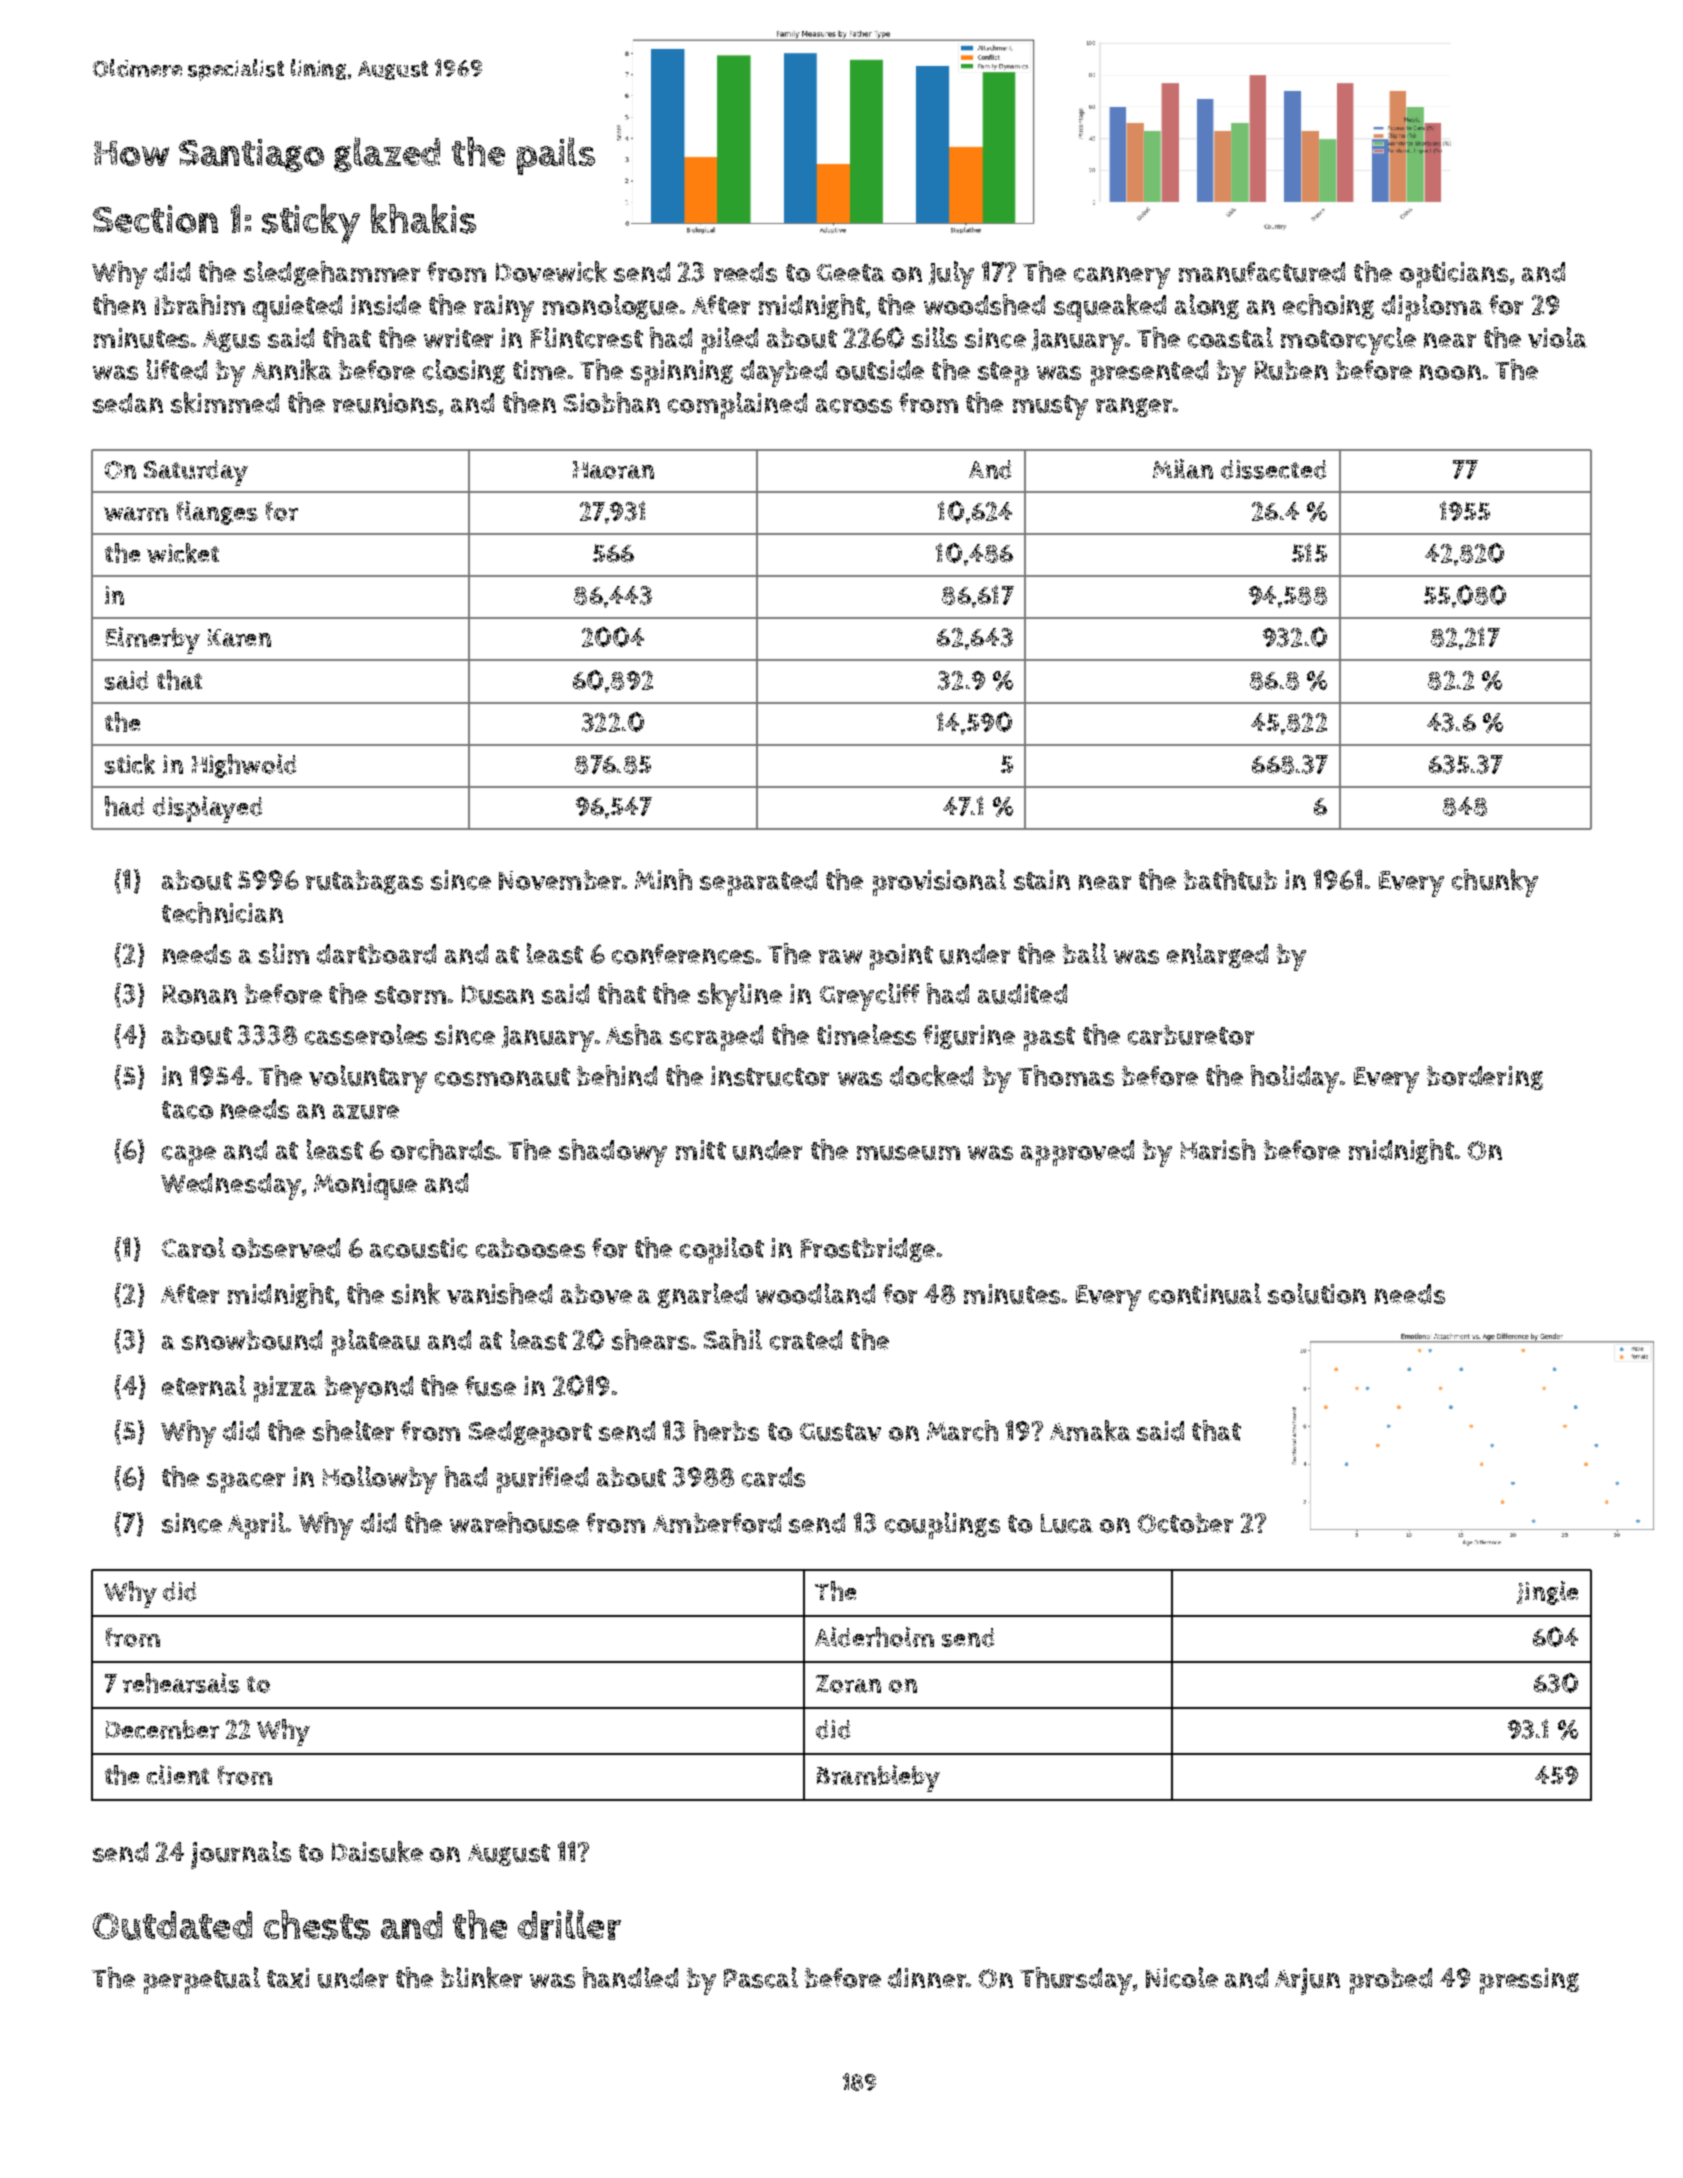 The height and width of the image is (2178, 1683). I want to click on blinker, so click(481, 1977).
